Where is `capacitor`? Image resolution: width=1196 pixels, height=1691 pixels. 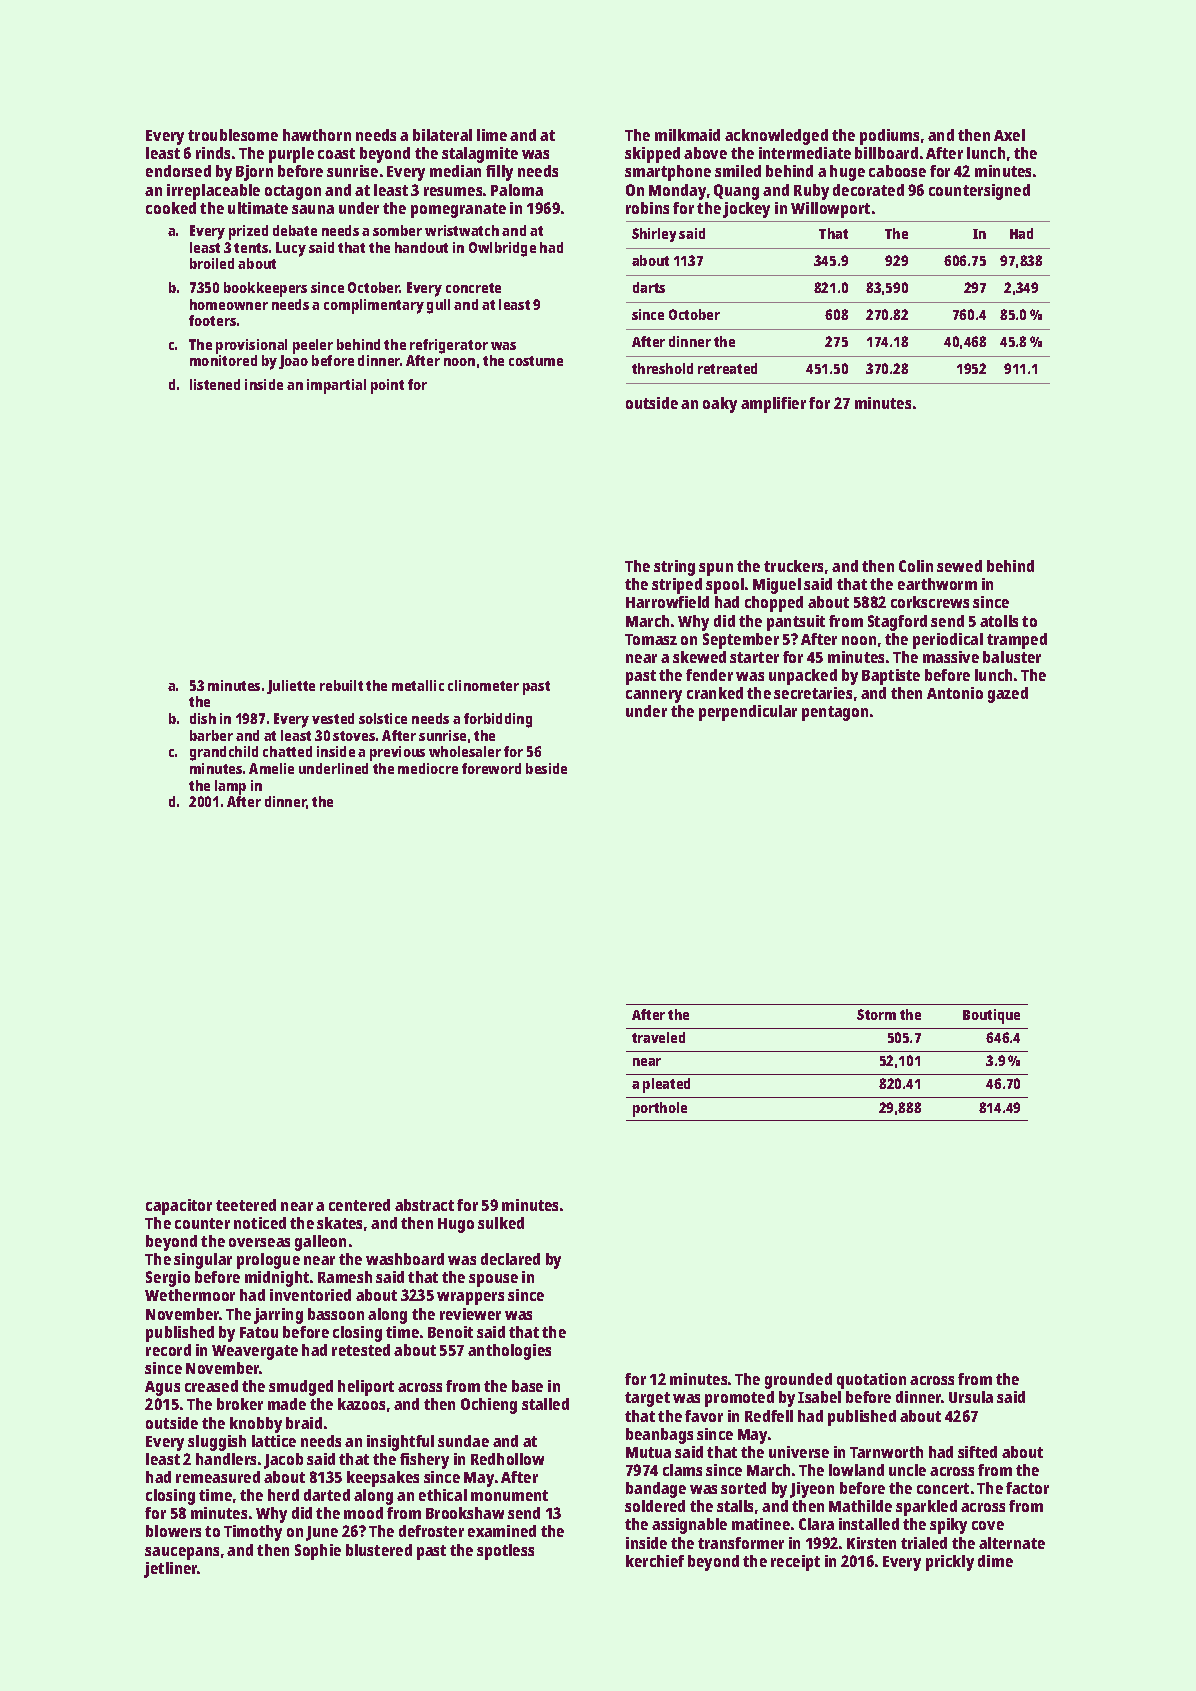
capacitor is located at coordinates (179, 1207).
